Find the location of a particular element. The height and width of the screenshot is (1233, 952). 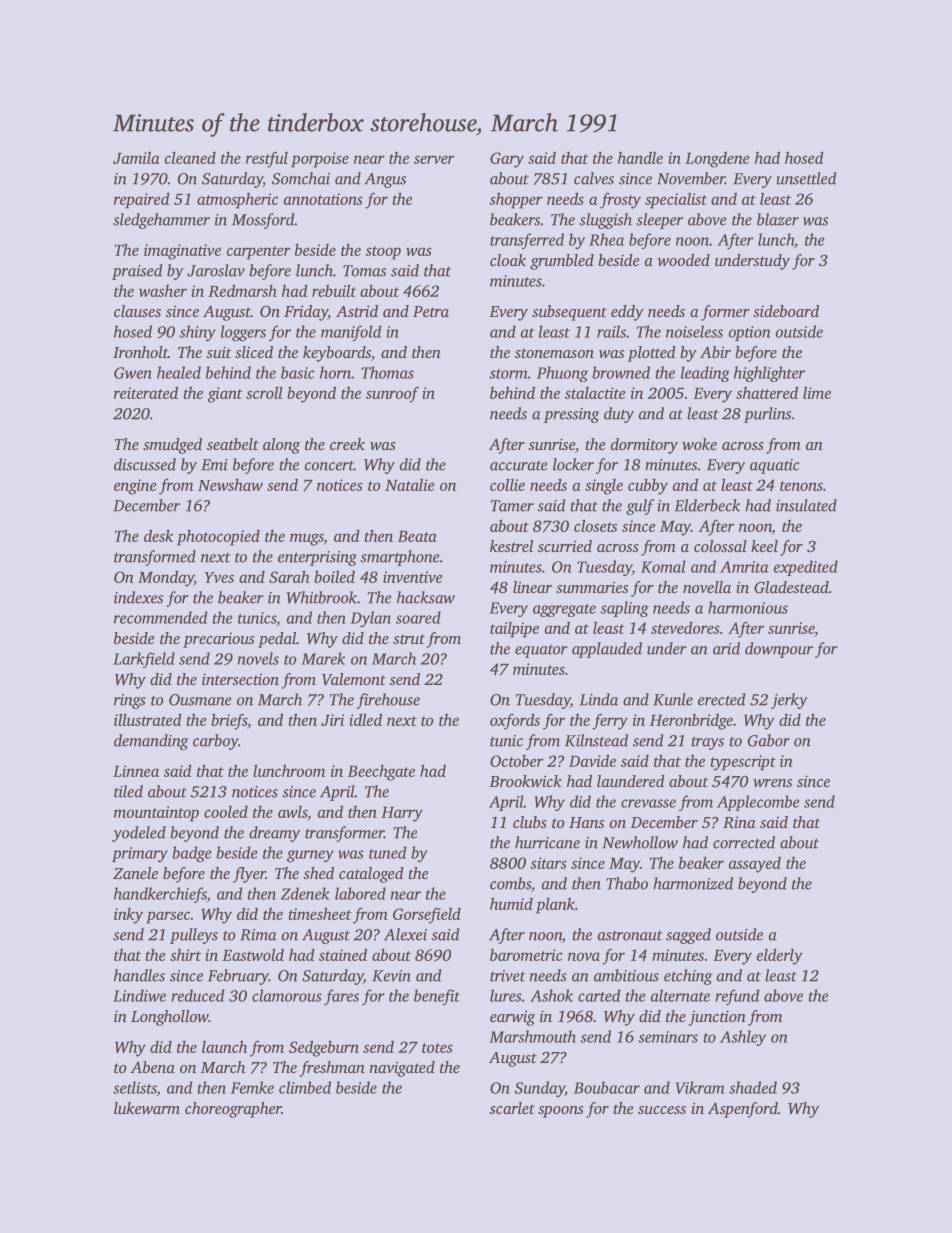

sunroof is located at coordinates (392, 395).
